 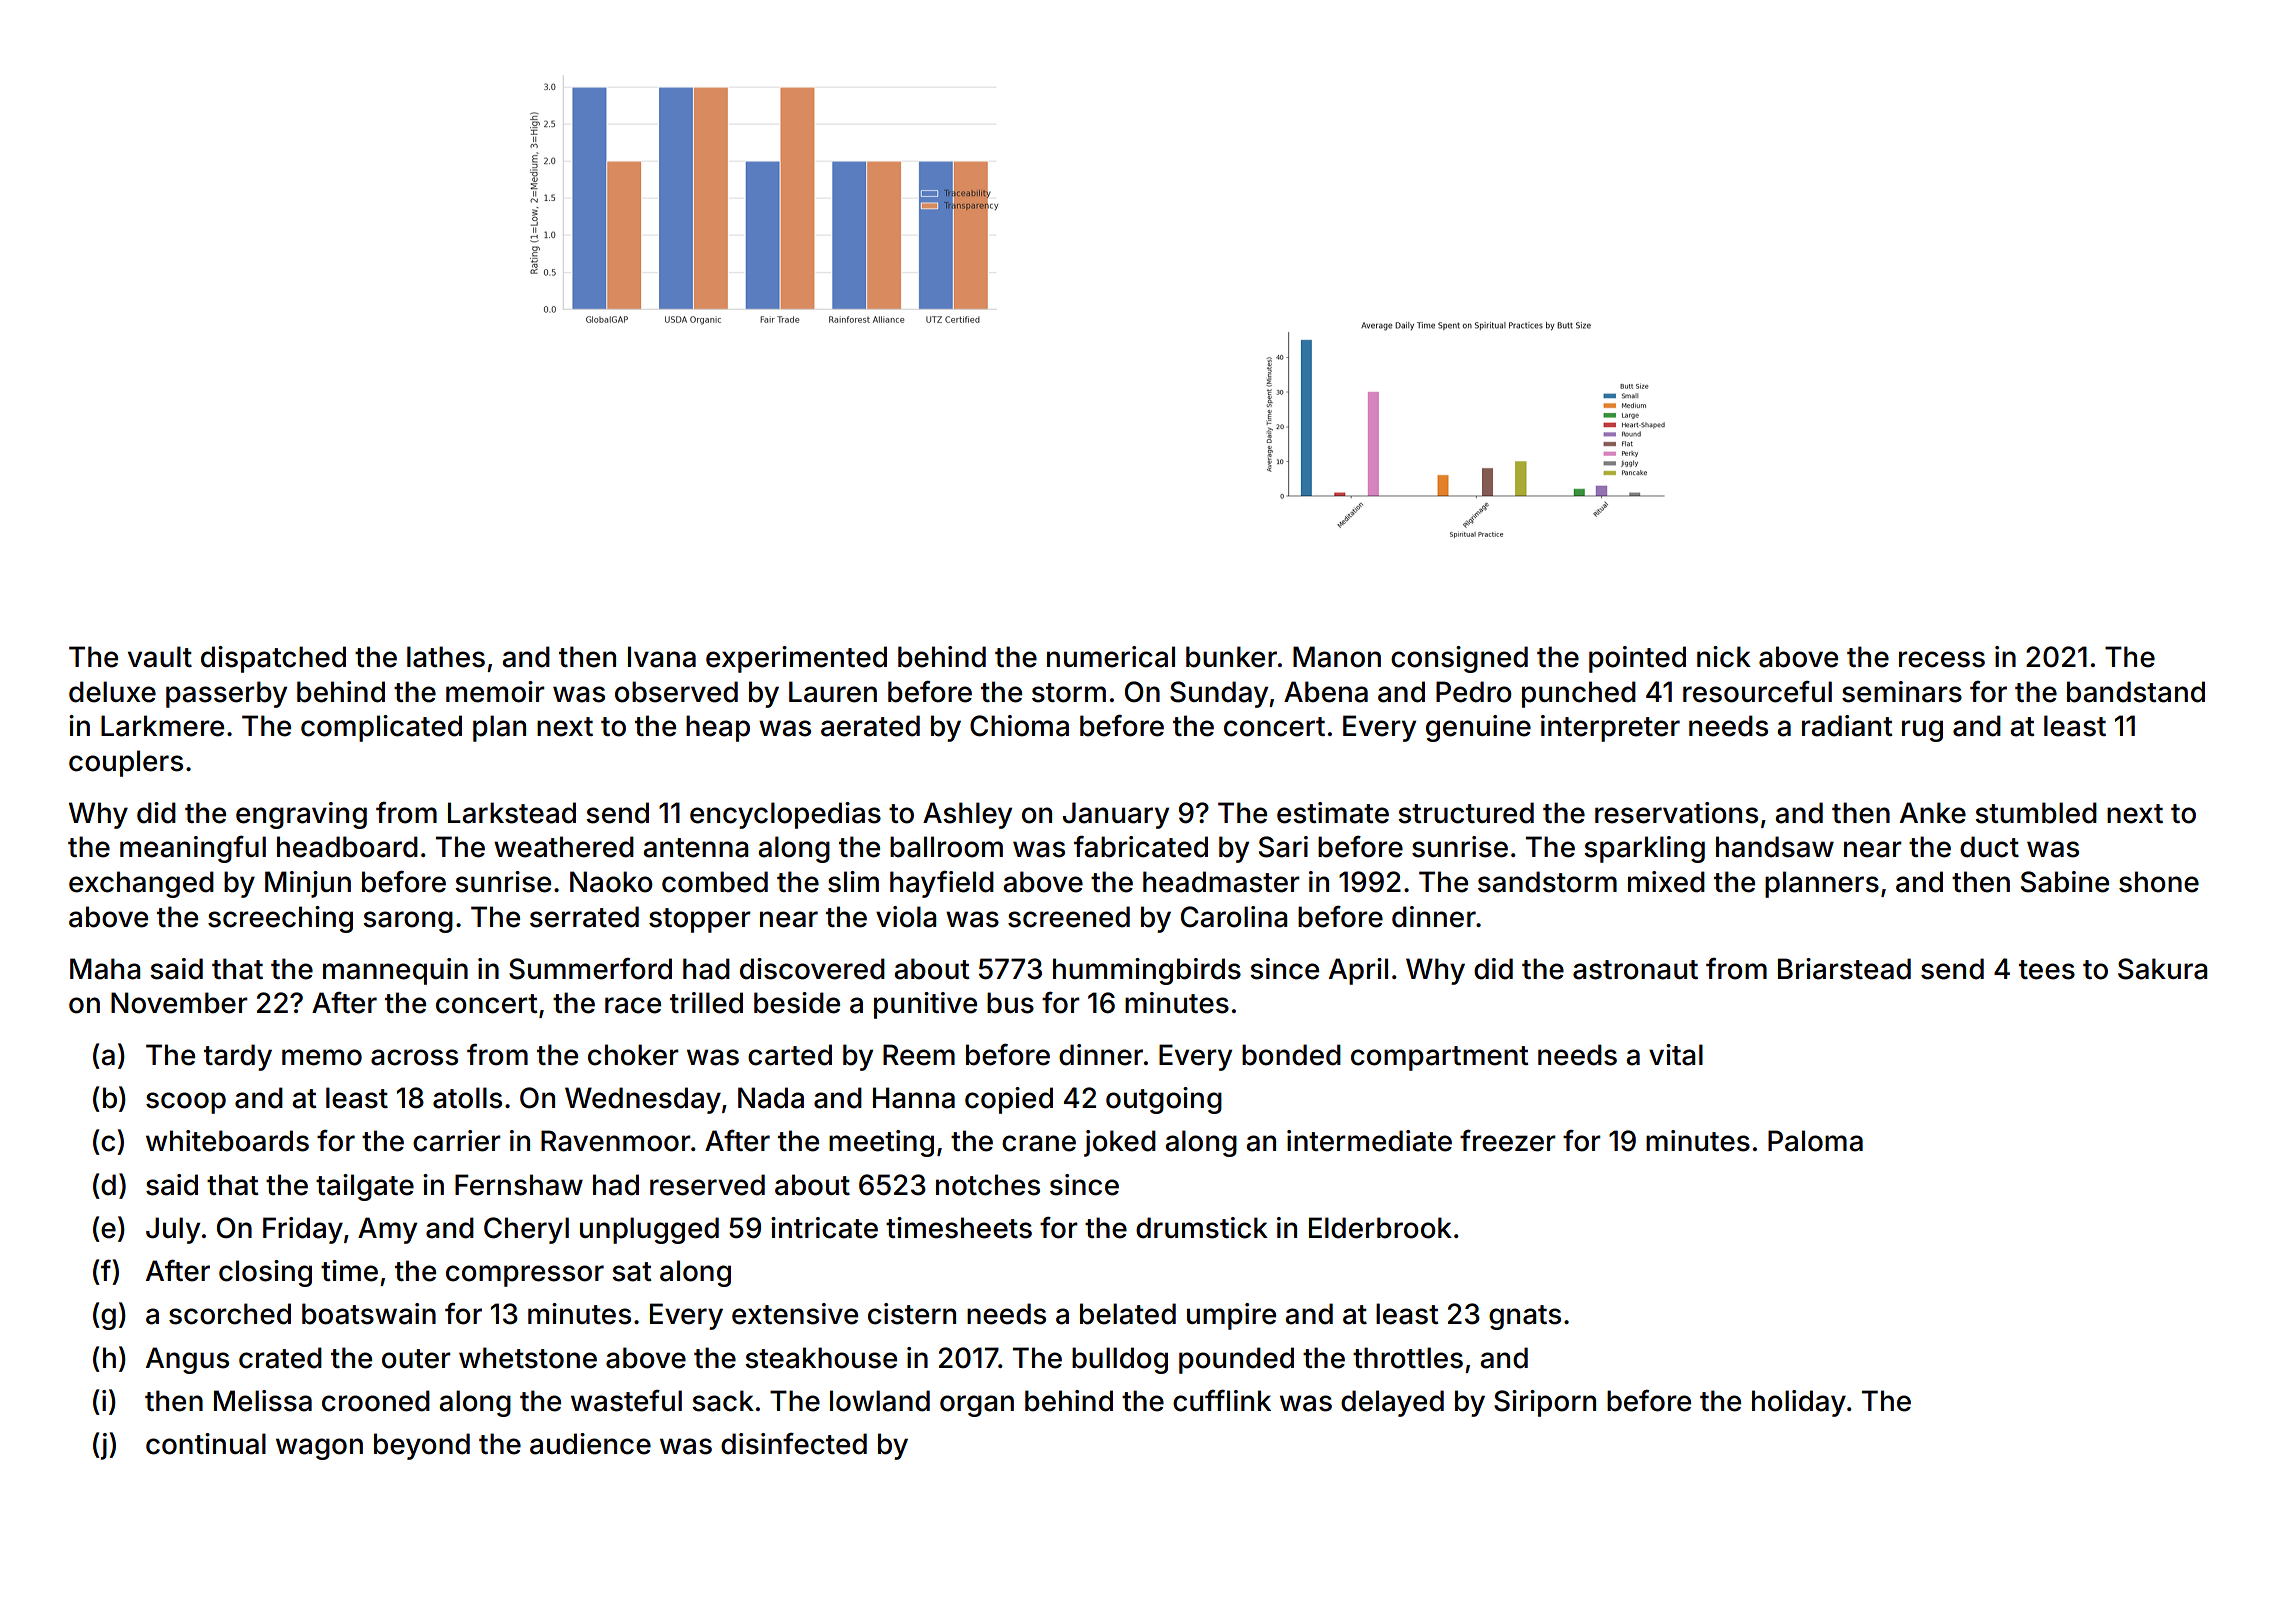 I want to click on scoop, so click(x=186, y=1103).
